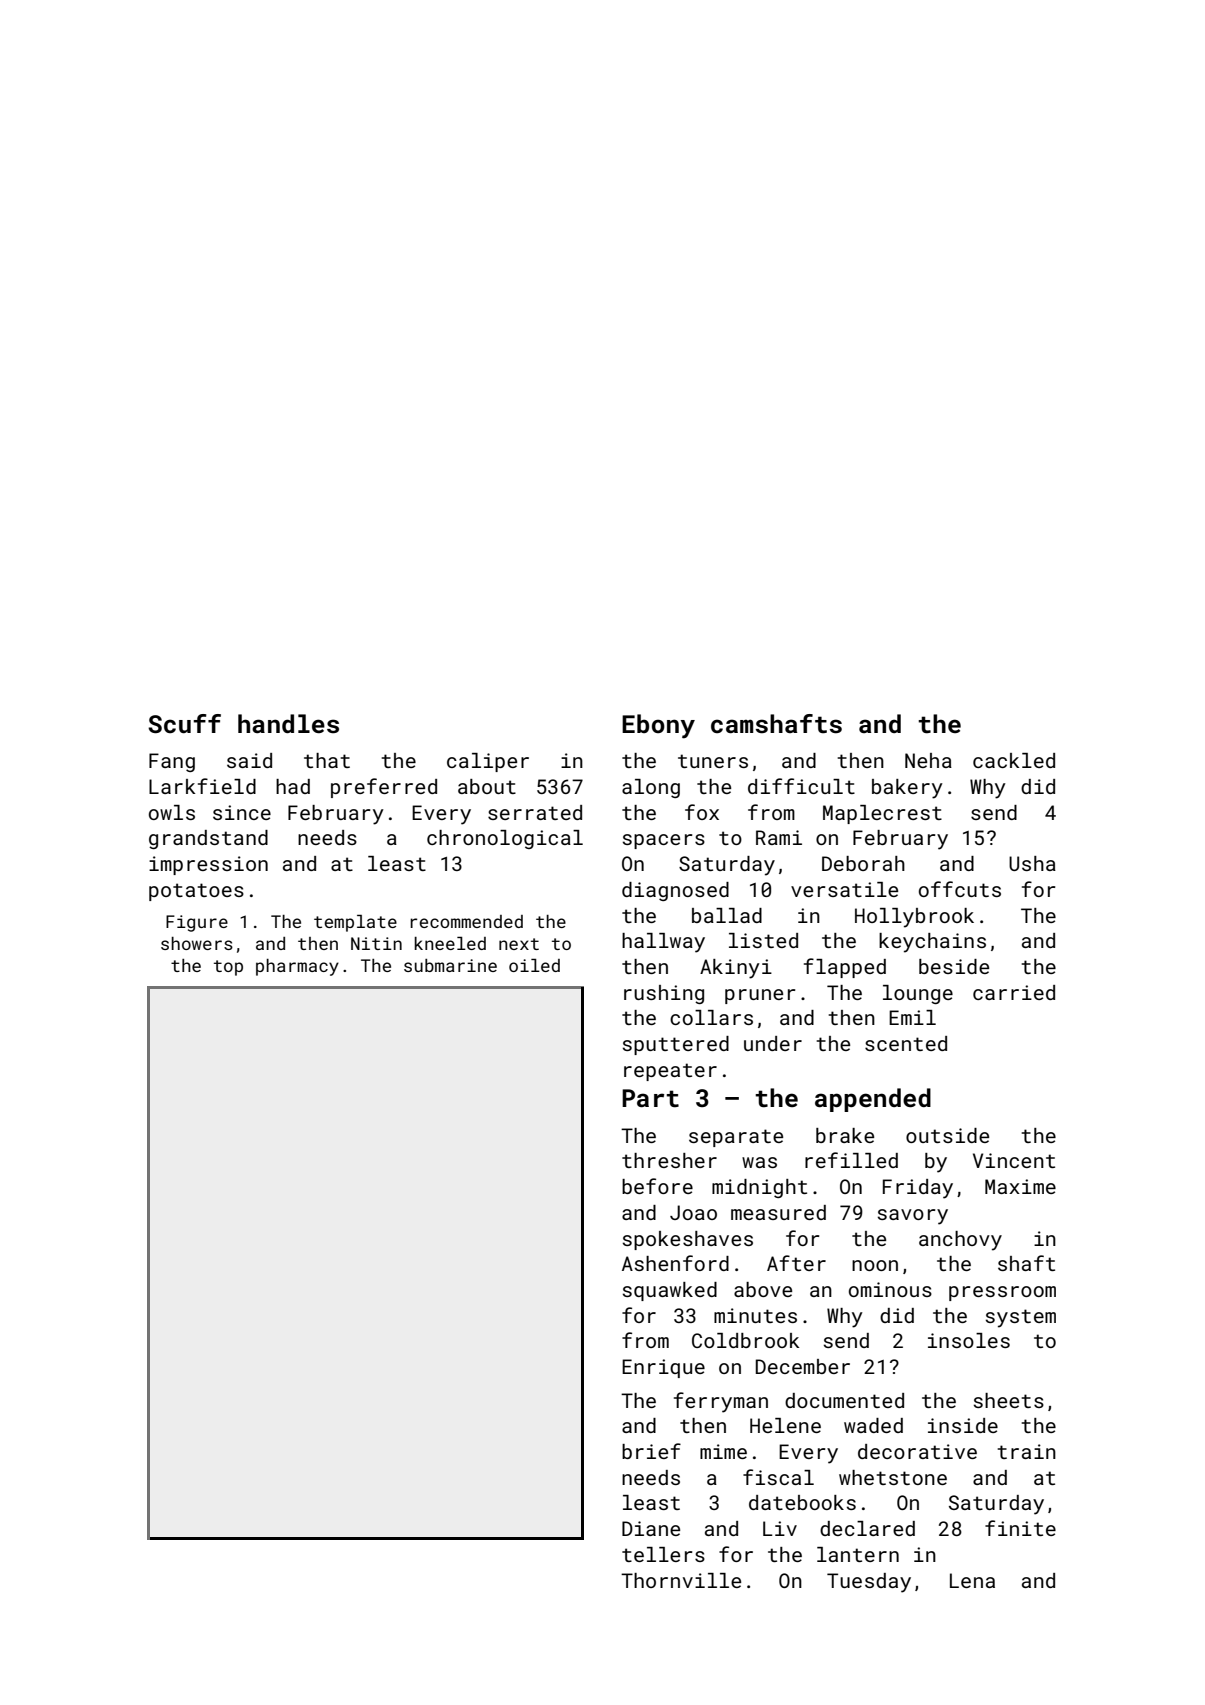 The image size is (1205, 1705). I want to click on Maxime, so click(1020, 1186).
